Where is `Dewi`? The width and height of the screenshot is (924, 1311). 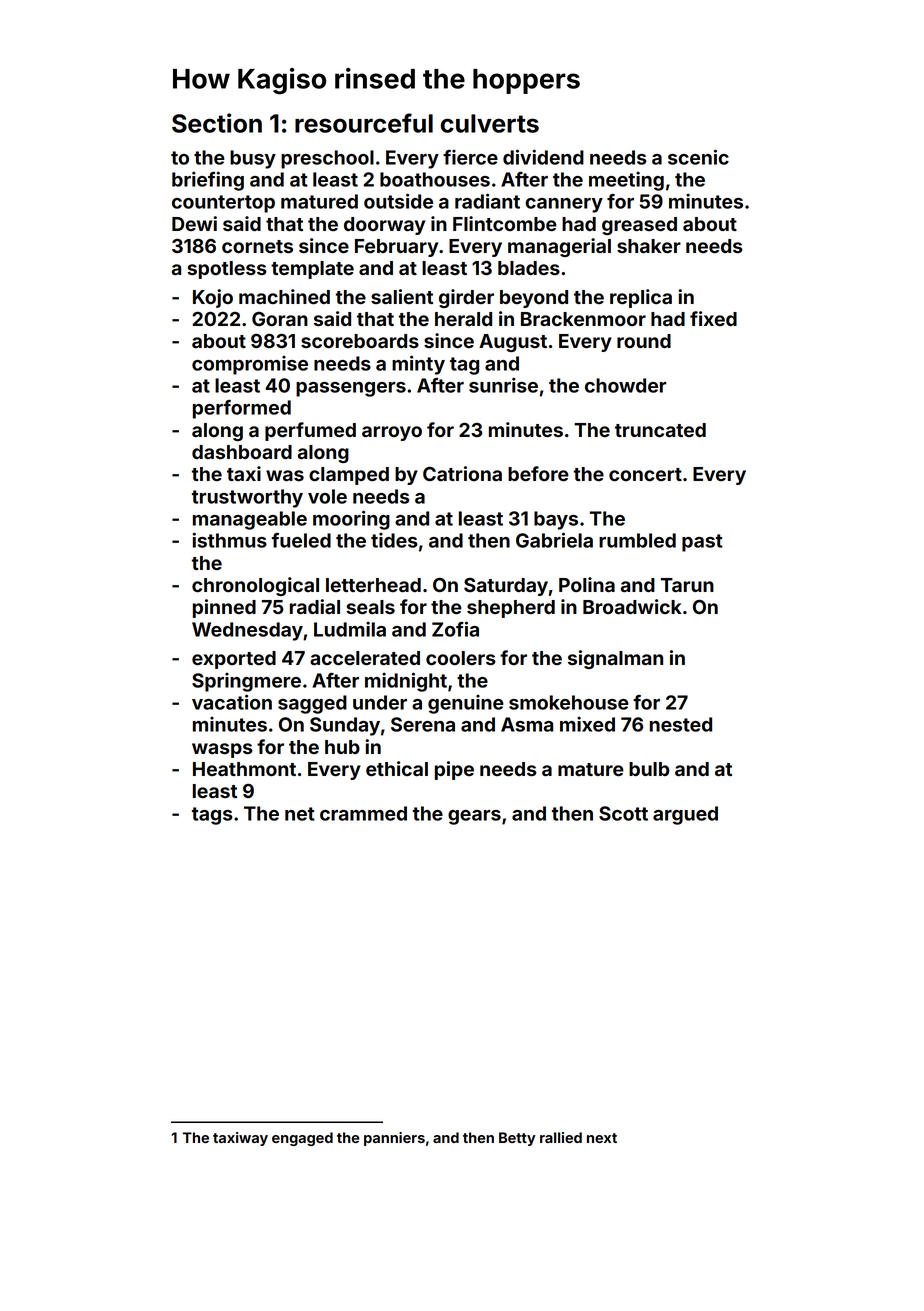
Dewi is located at coordinates (194, 223).
